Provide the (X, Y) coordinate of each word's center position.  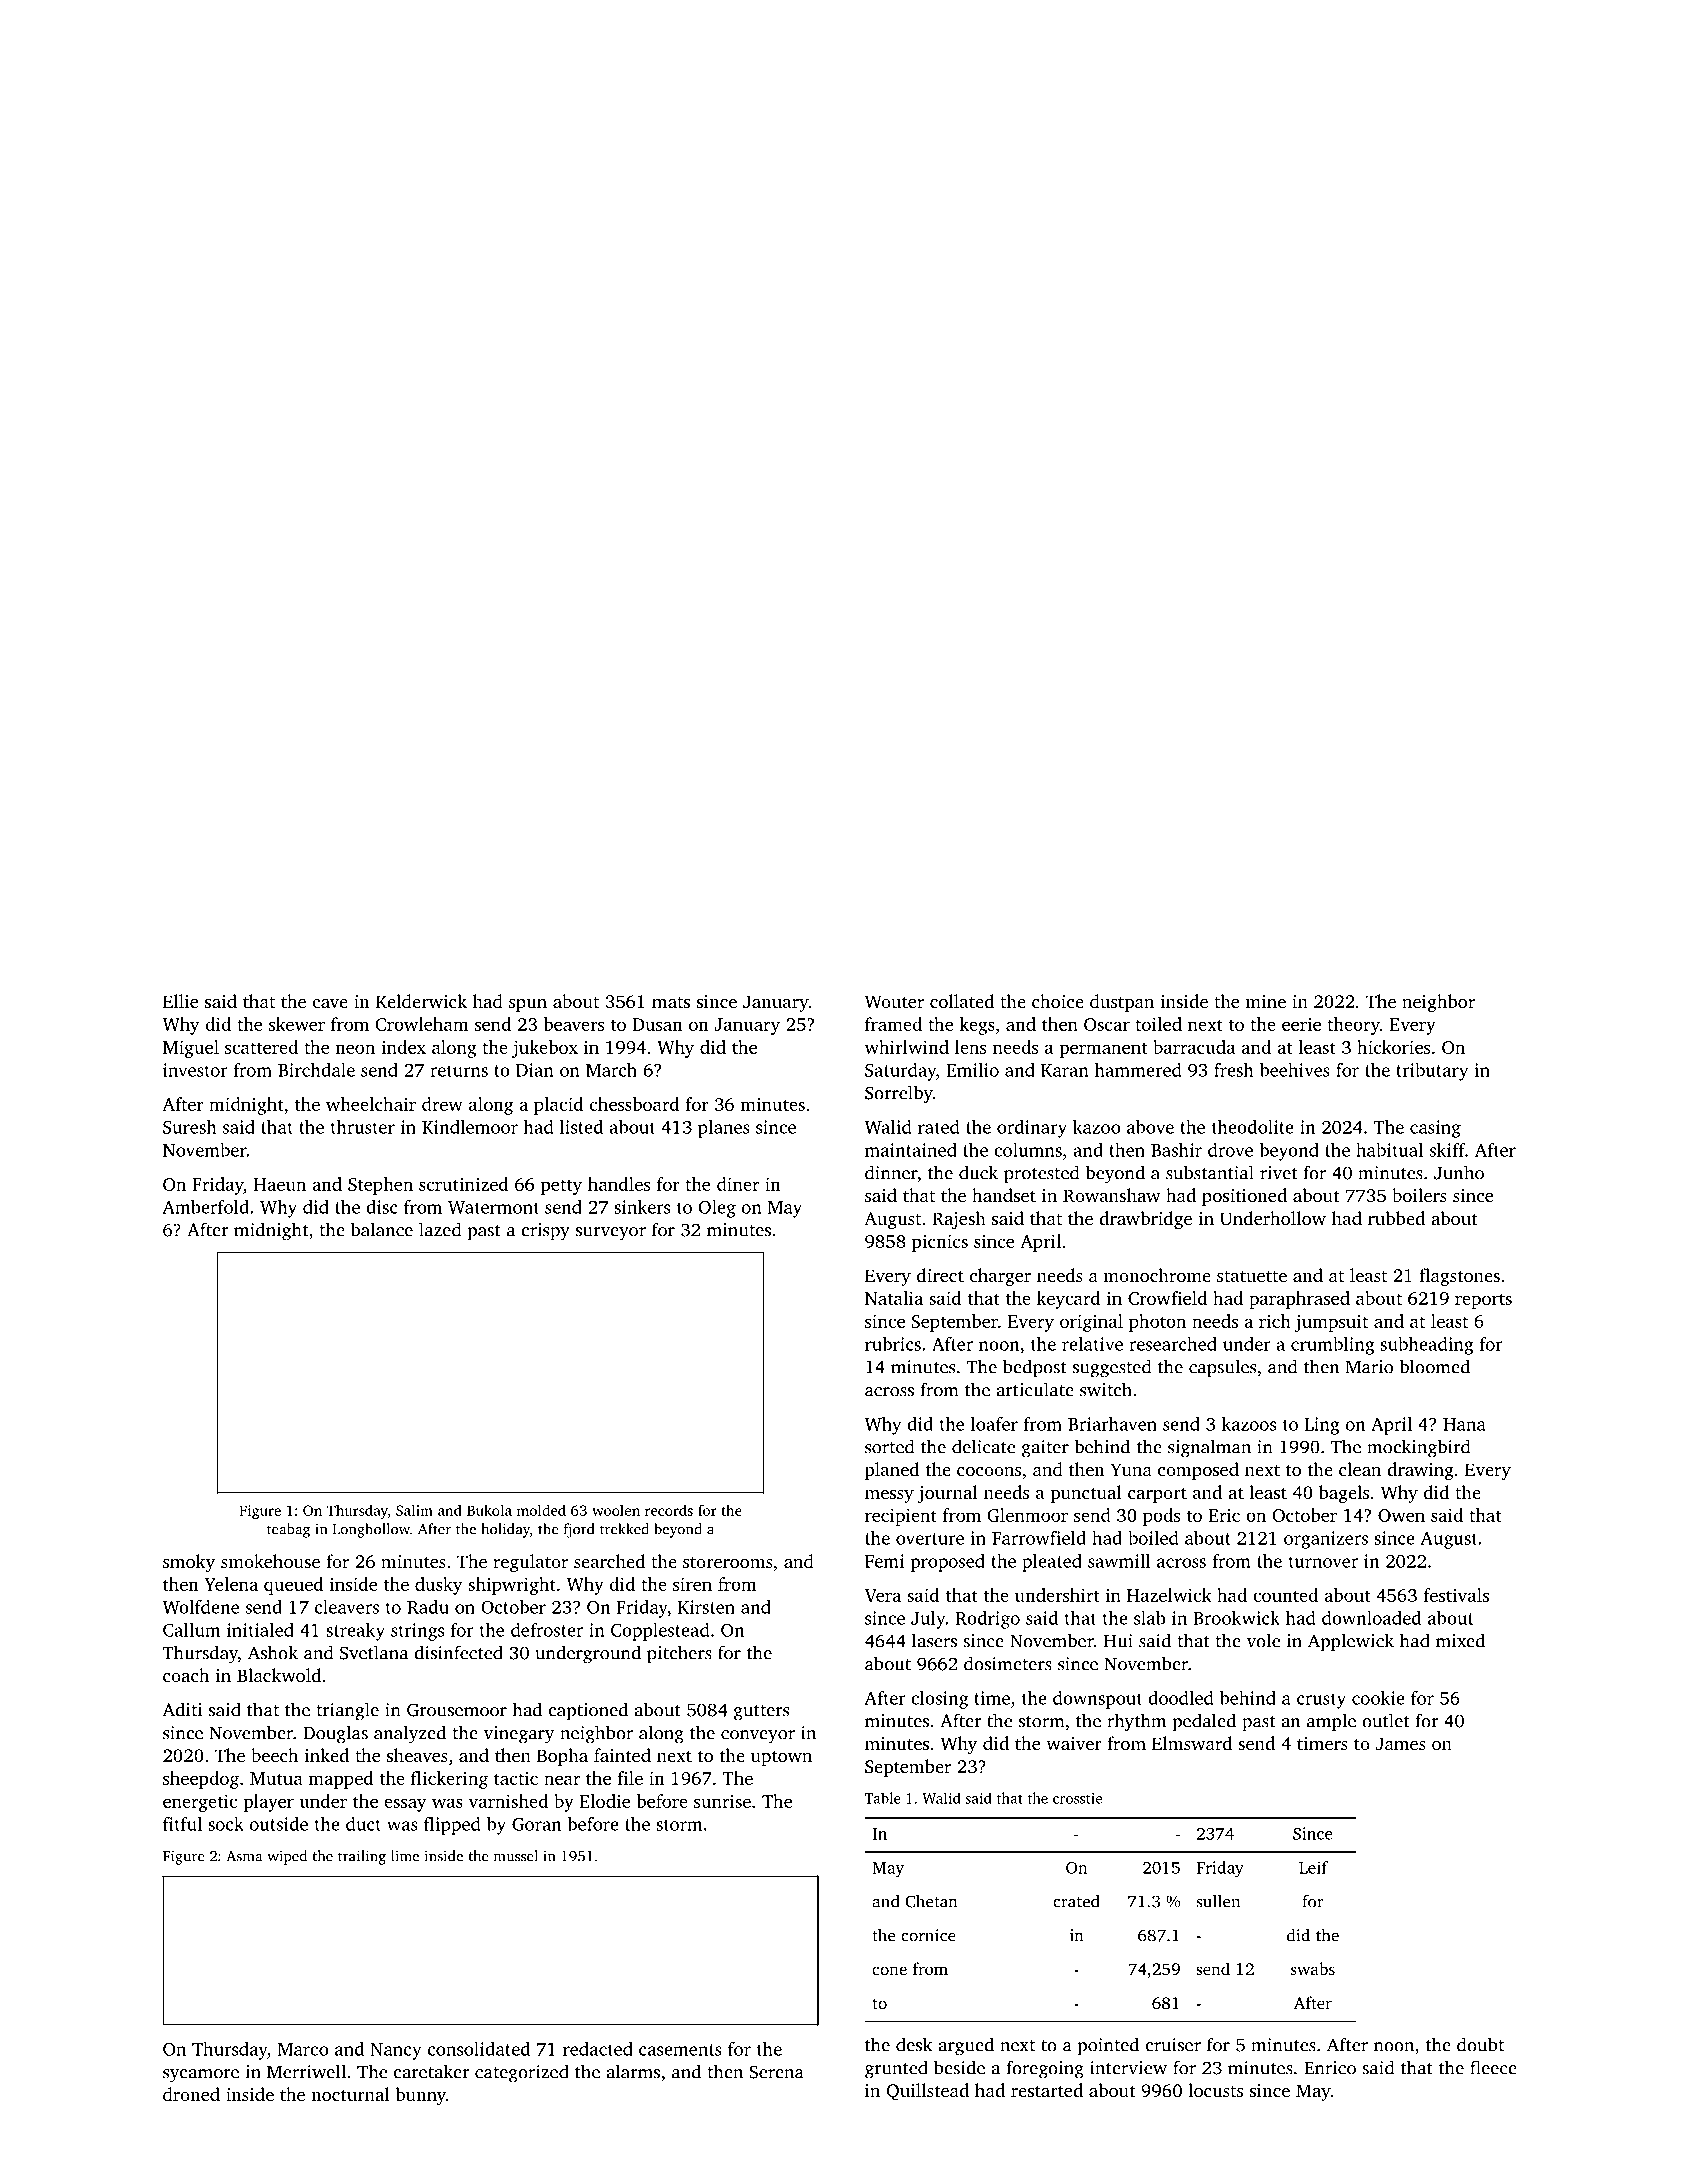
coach (186, 1675)
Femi (884, 1561)
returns (459, 1071)
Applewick (1351, 1642)
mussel (516, 1856)
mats (671, 1002)
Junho (1459, 1172)
